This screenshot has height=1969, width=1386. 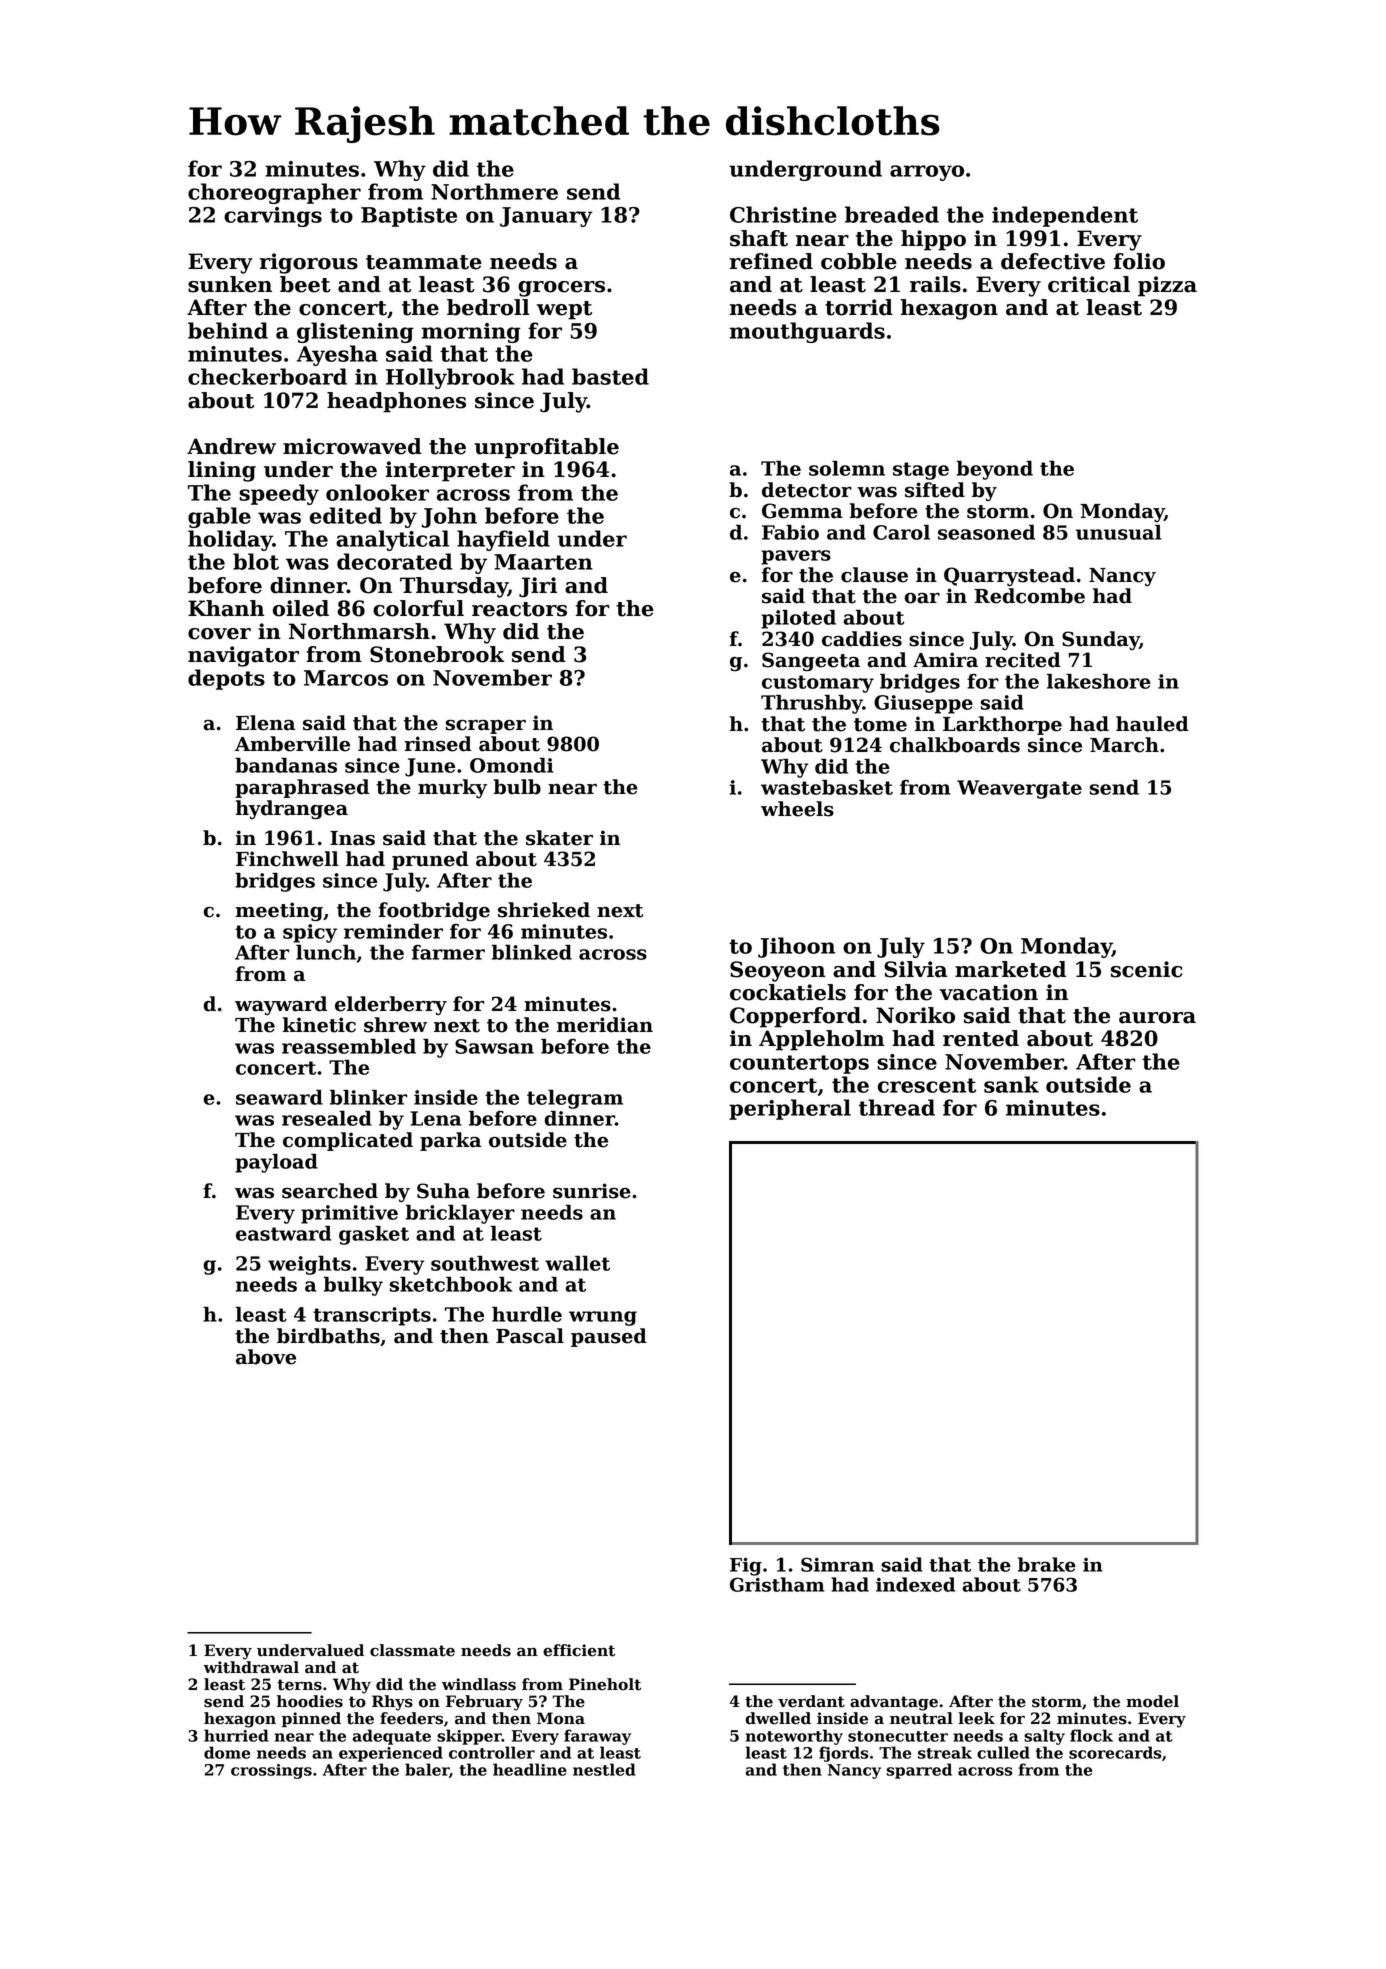 I want to click on fjords, so click(x=843, y=1754).
